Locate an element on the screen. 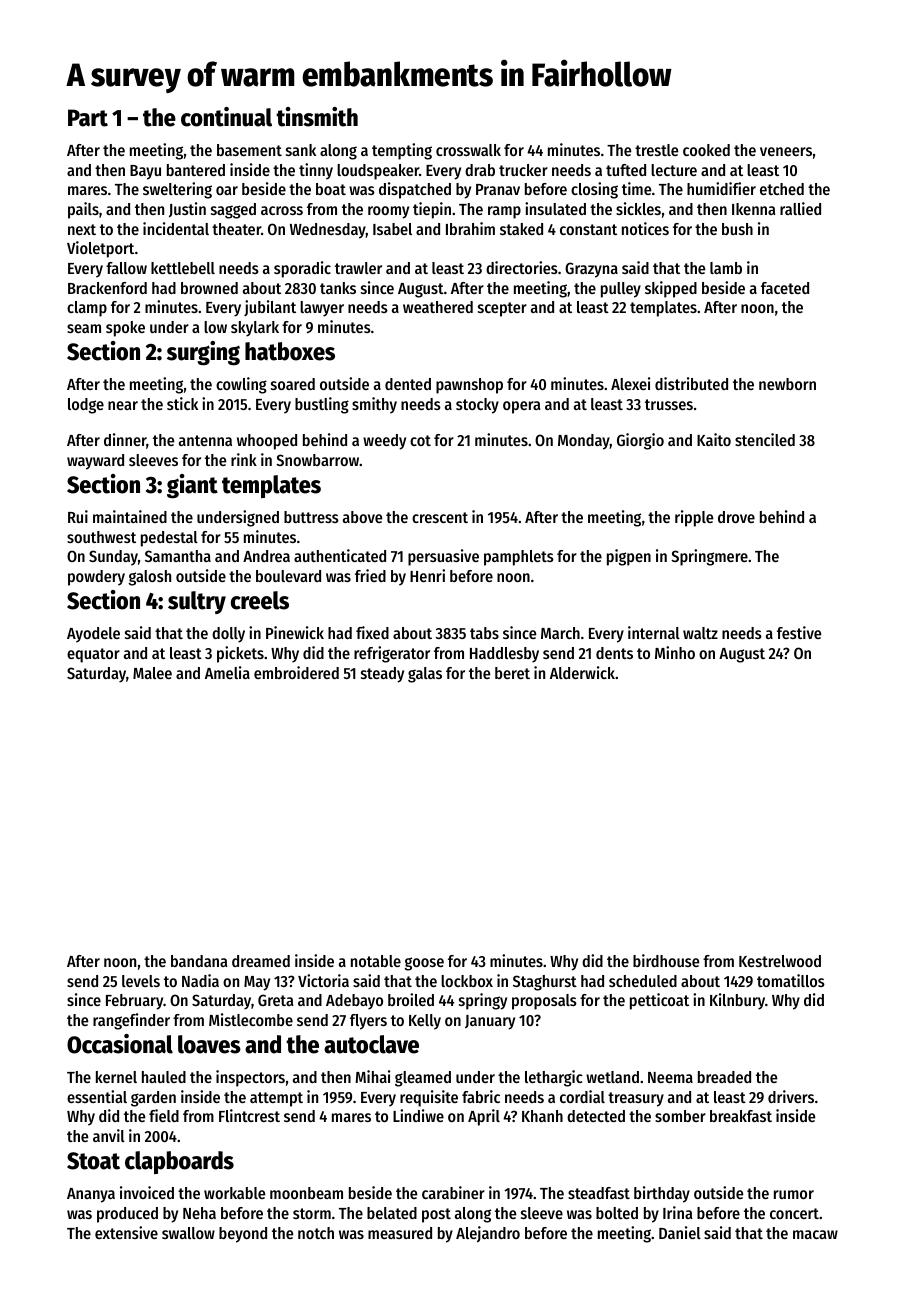  pulley is located at coordinates (621, 290).
